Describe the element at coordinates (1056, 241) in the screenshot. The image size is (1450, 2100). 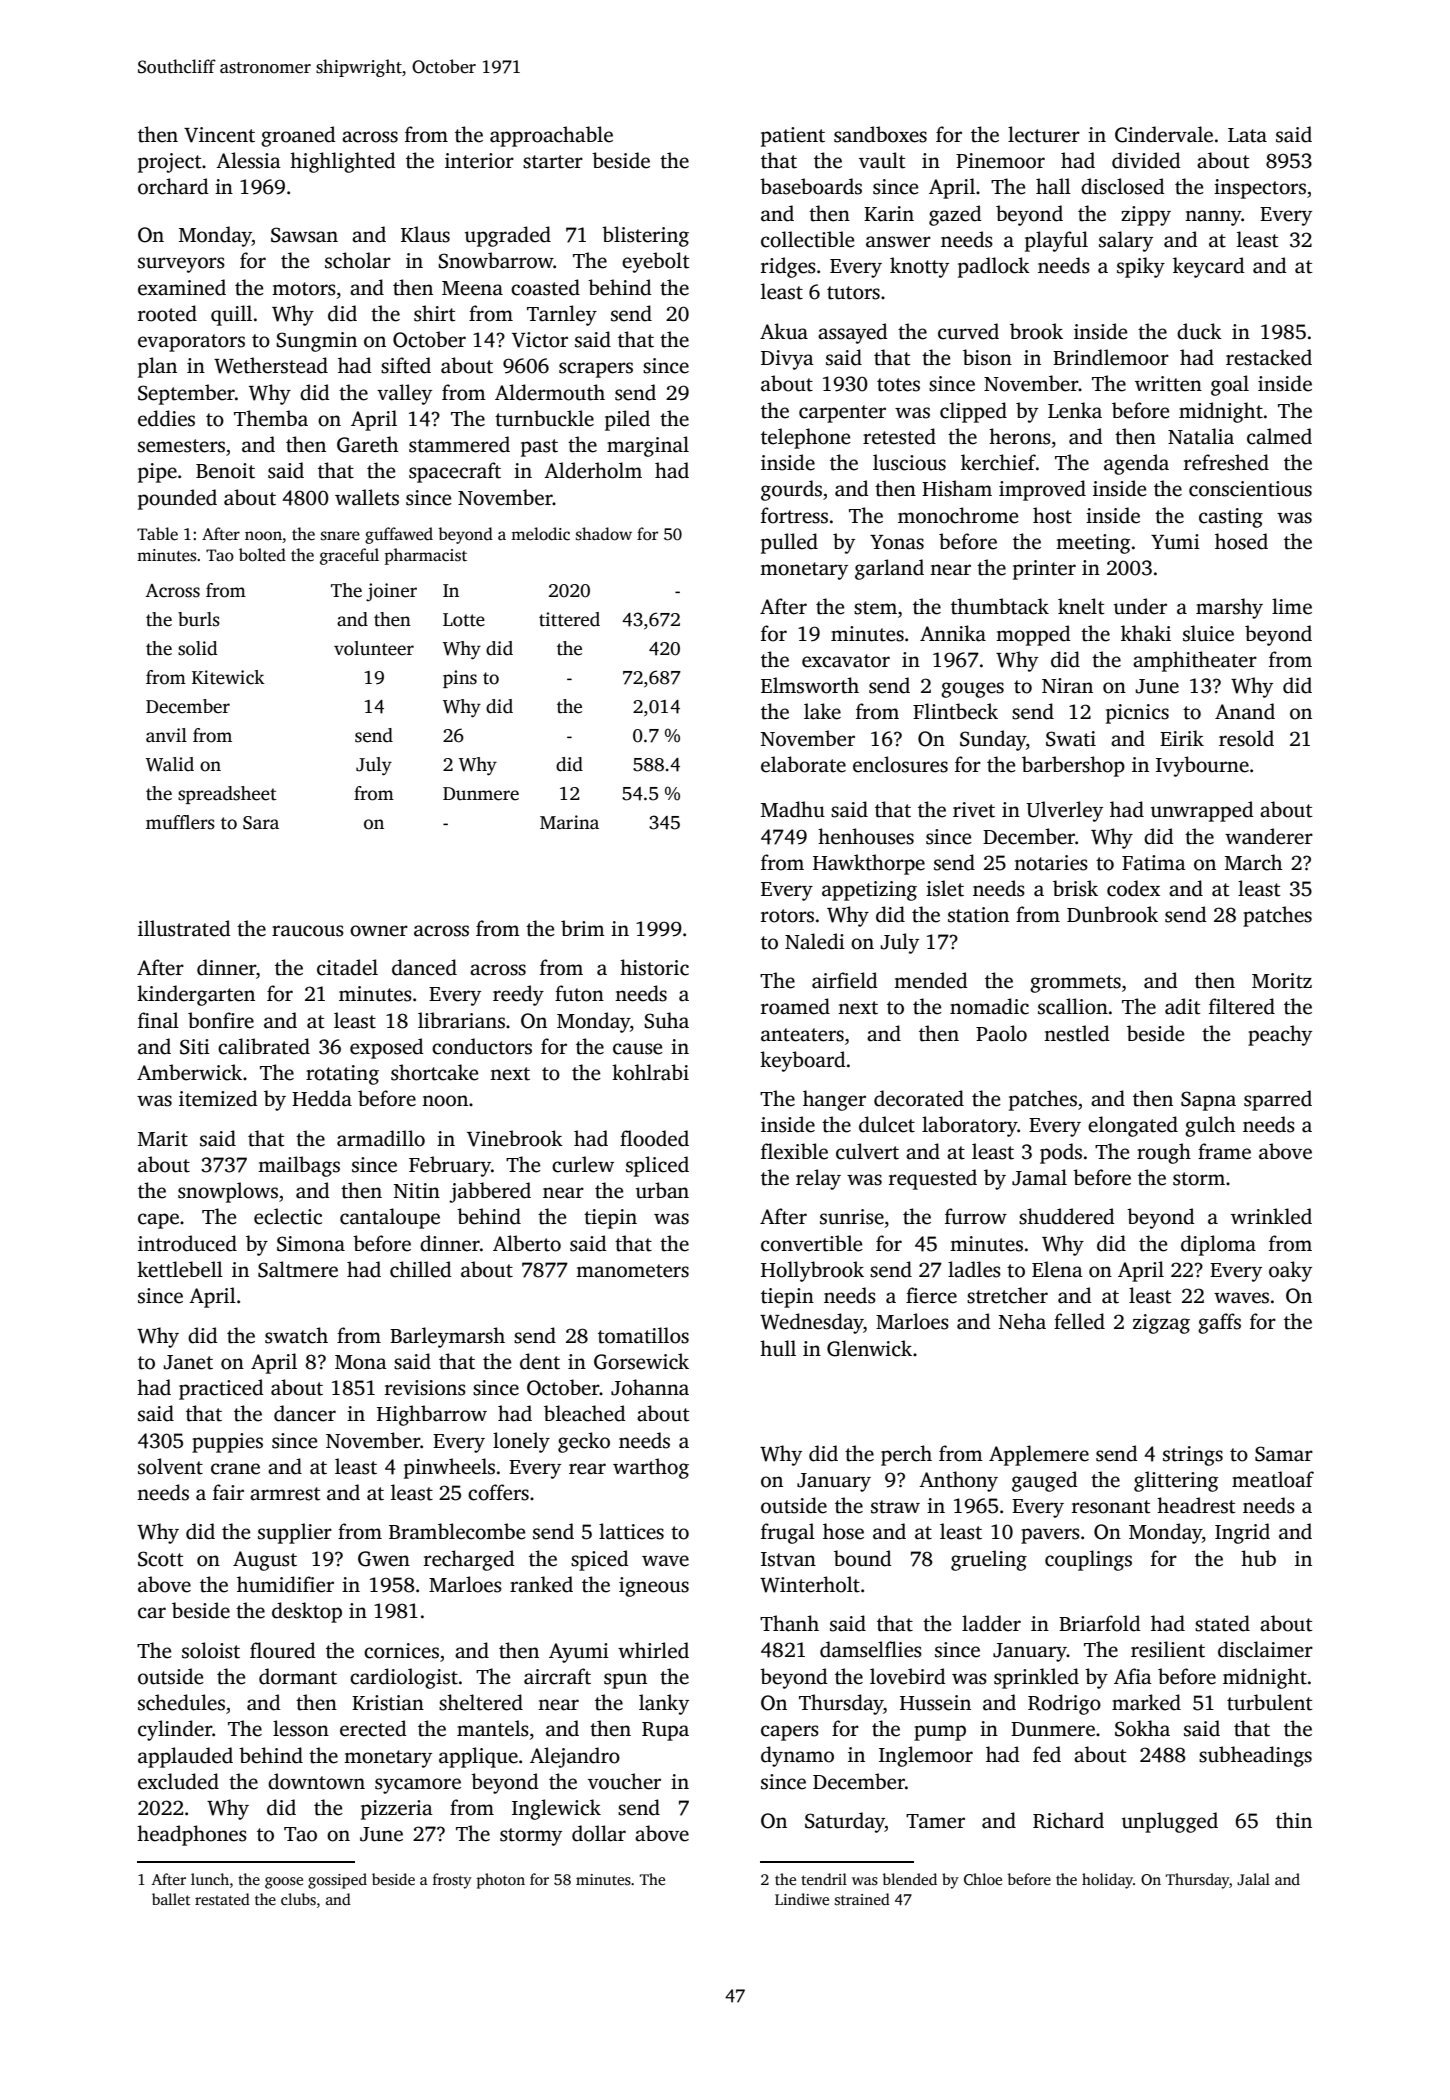
I see `playful` at that location.
